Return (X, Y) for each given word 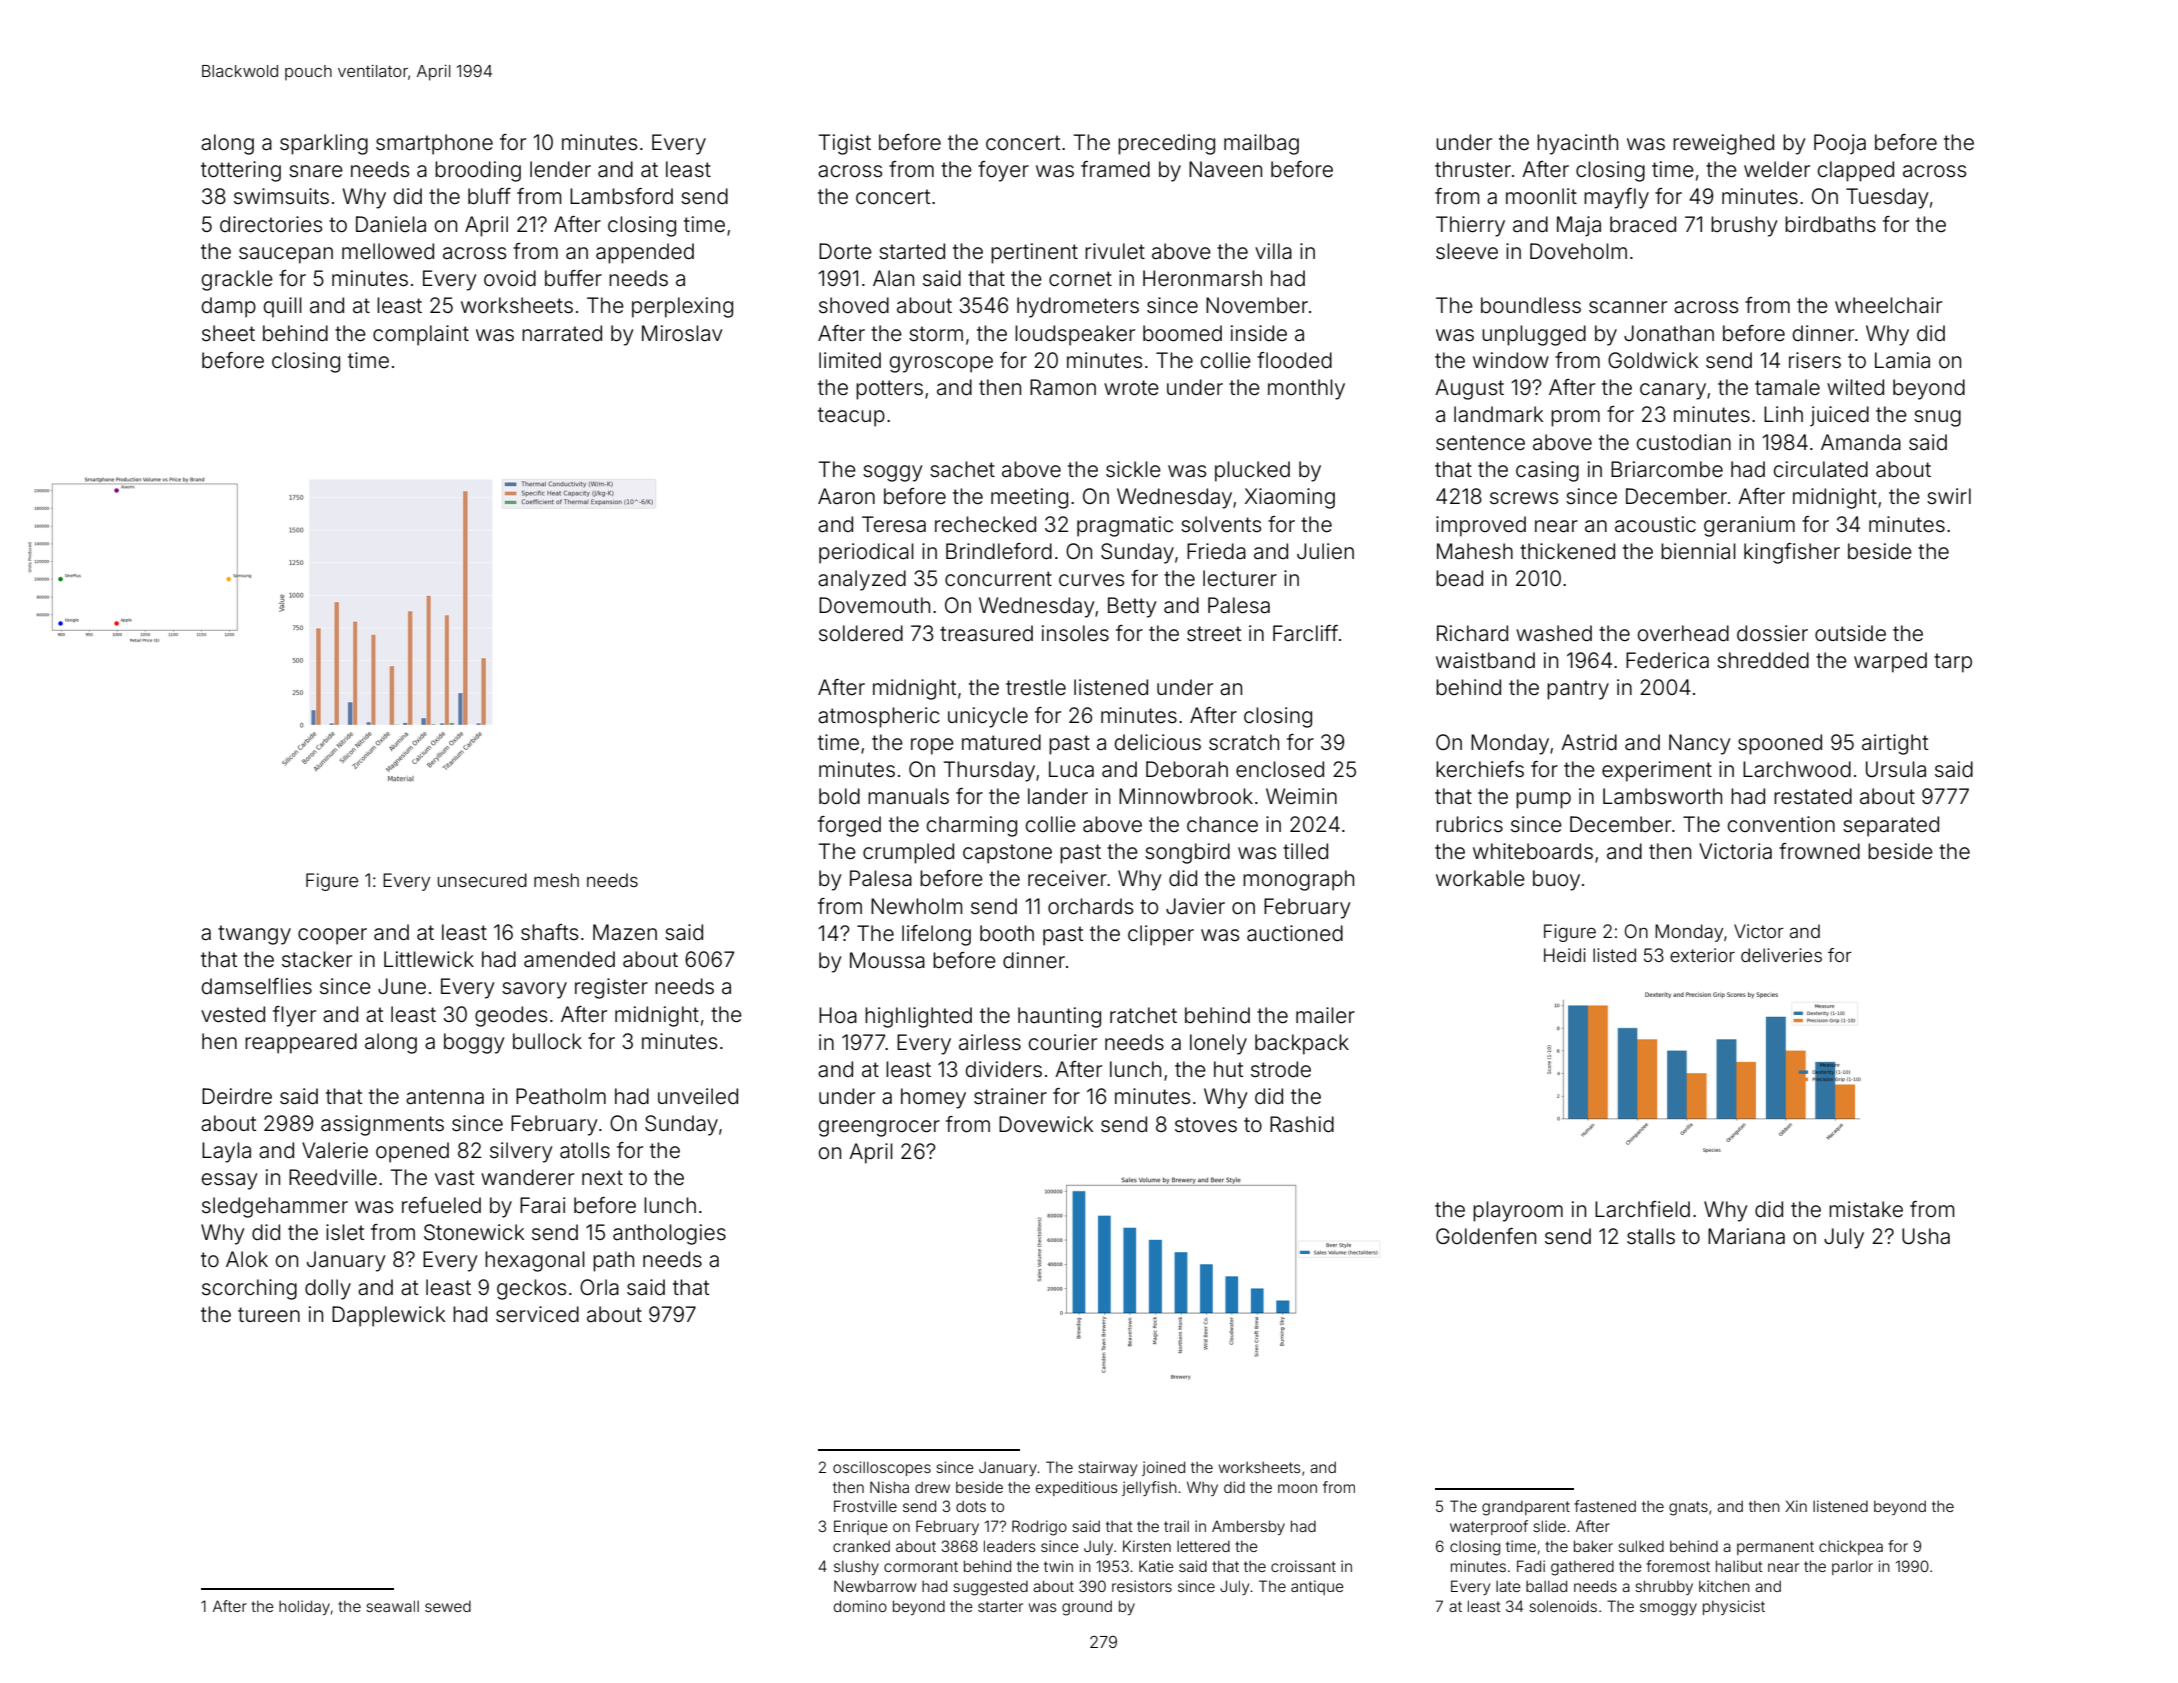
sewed (448, 1606)
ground (1087, 1608)
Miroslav (682, 333)
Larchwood (1797, 769)
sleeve (1467, 251)
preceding (1166, 144)
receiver (1067, 878)
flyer (294, 1016)
